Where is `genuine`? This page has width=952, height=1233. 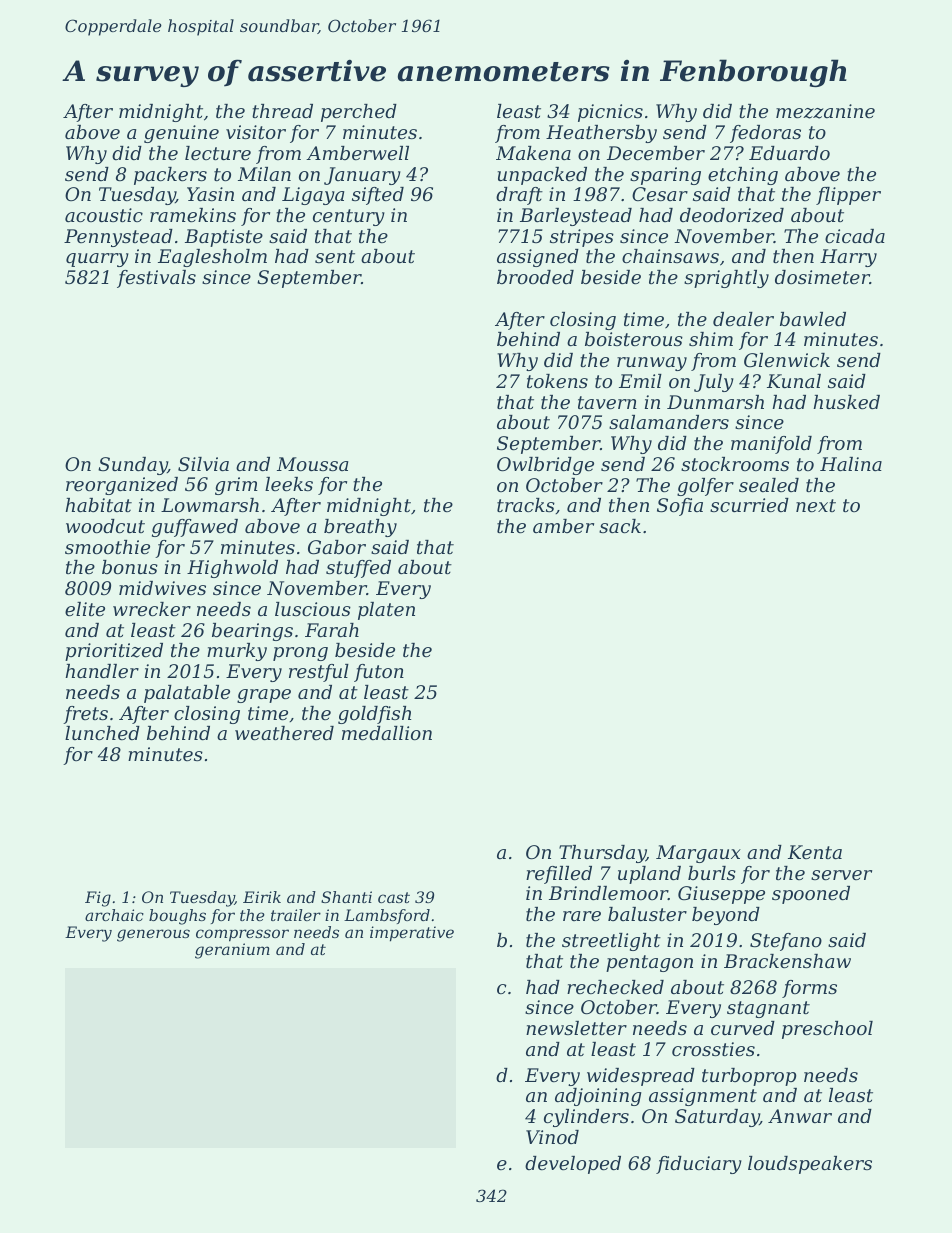 genuine is located at coordinates (181, 134).
